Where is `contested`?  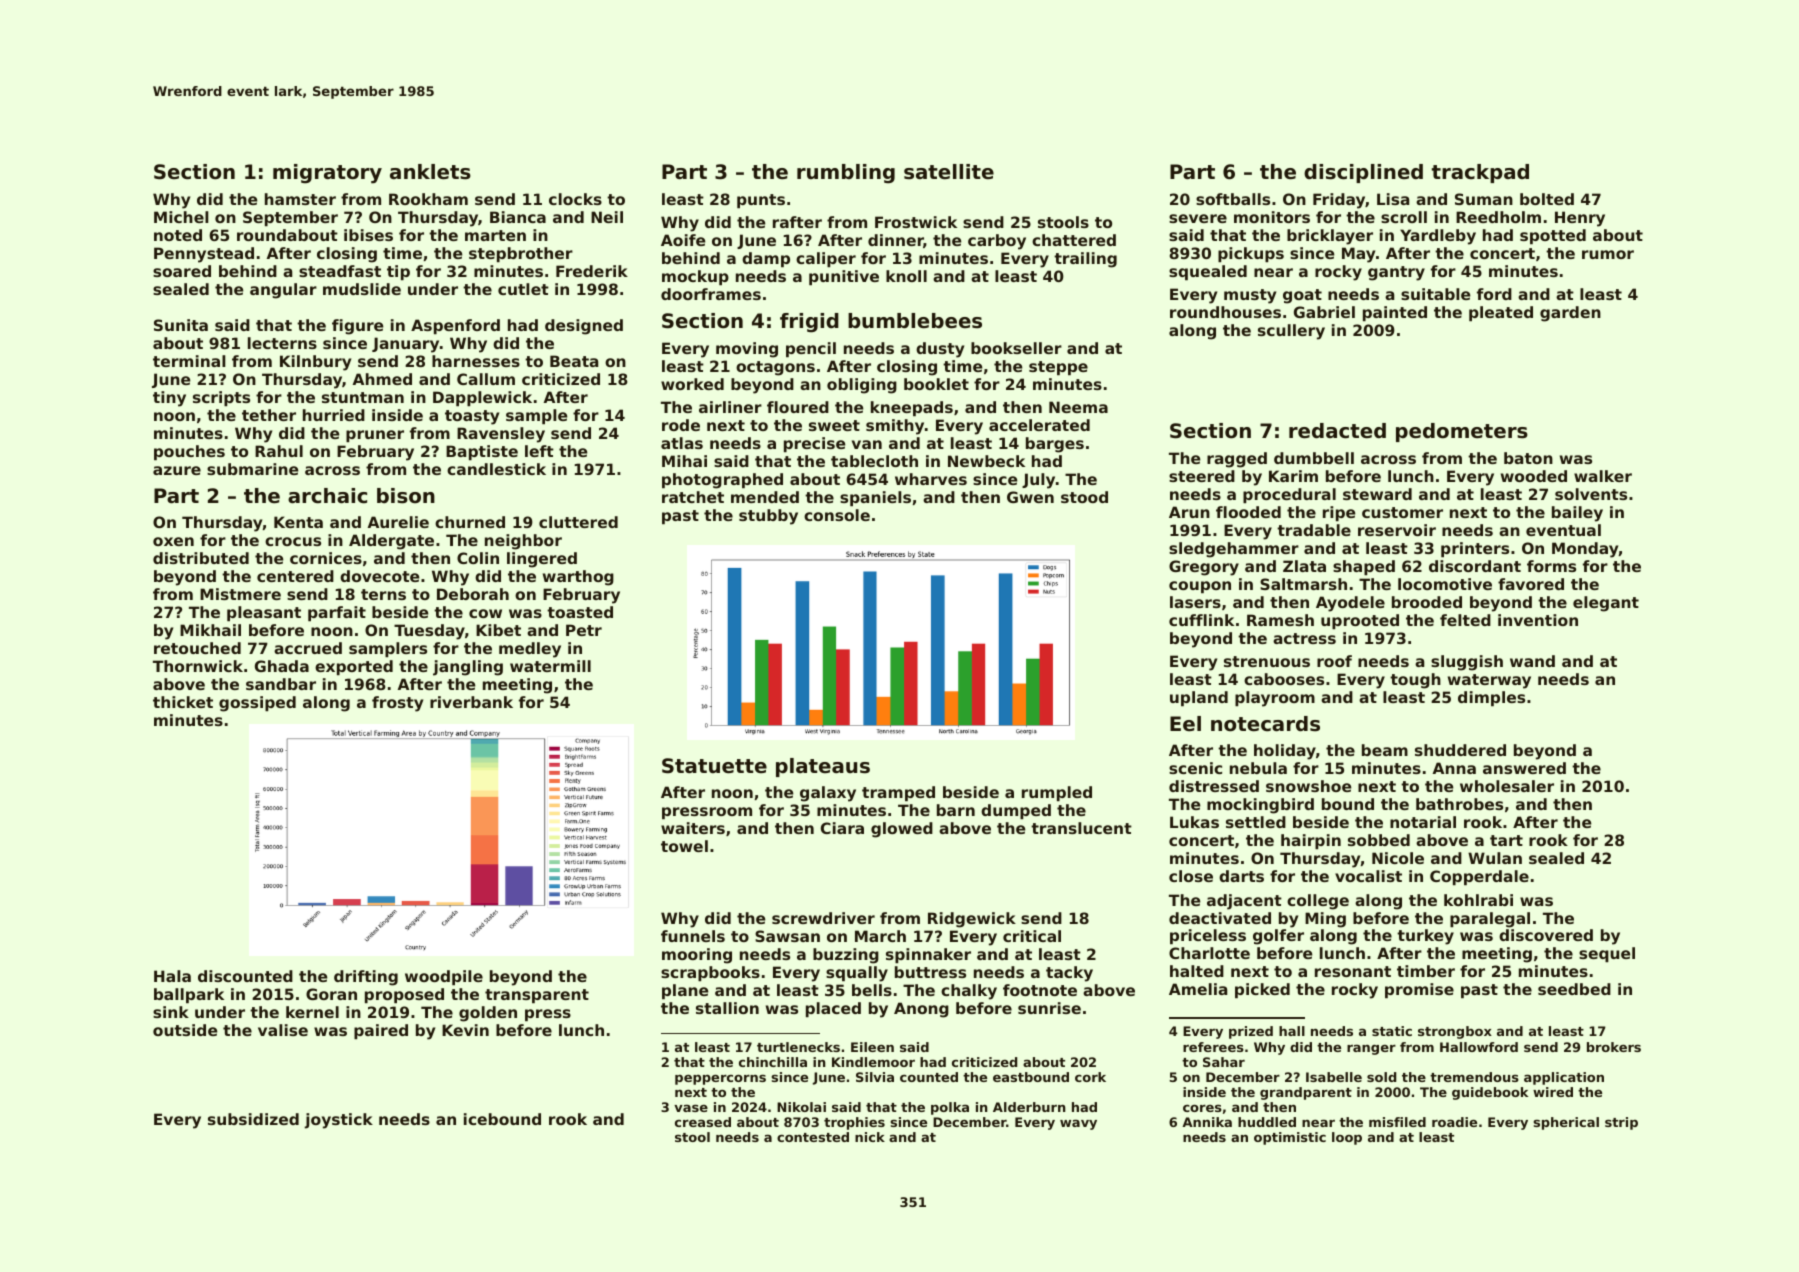
contested is located at coordinates (813, 1137).
